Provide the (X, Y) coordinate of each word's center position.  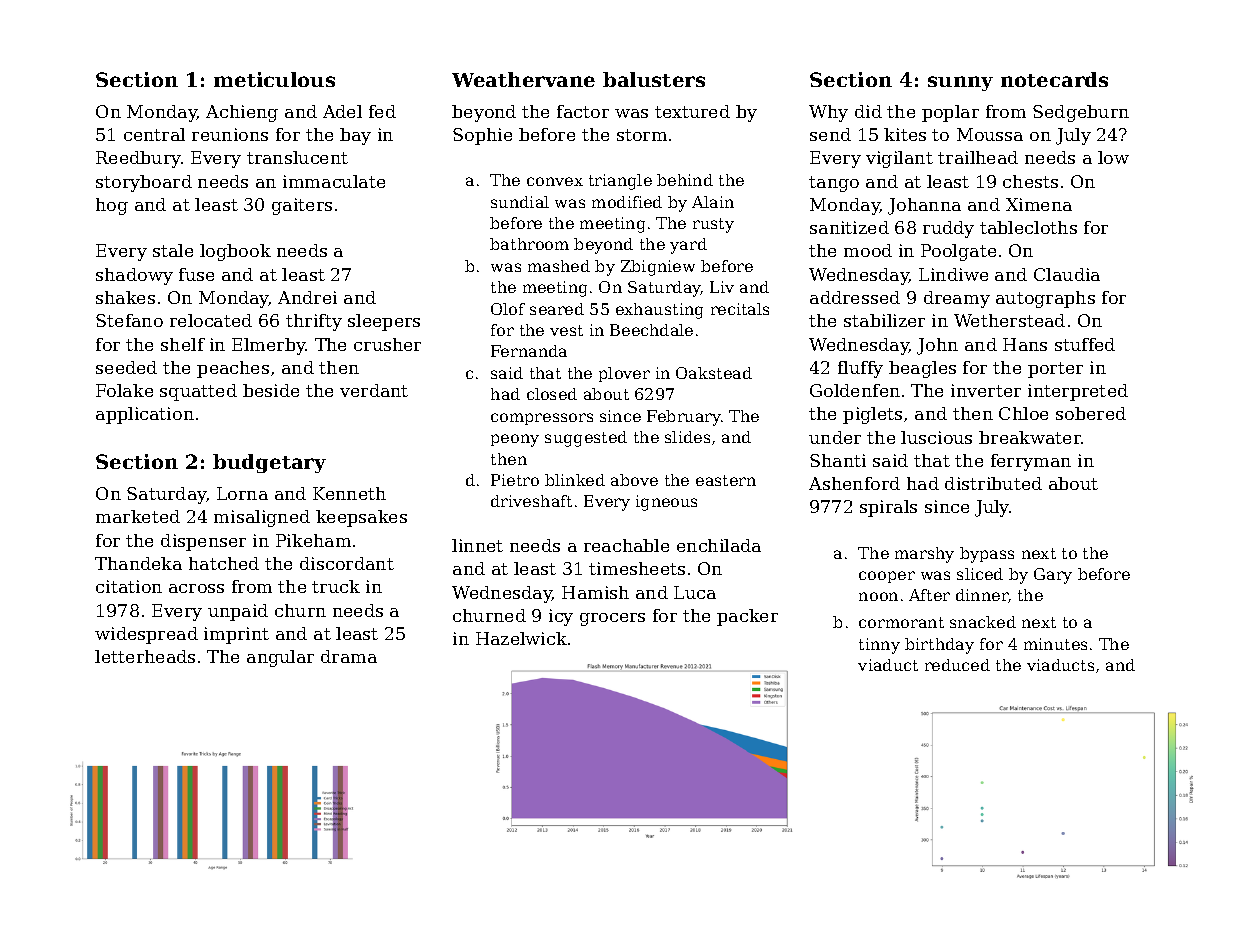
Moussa (990, 134)
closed (552, 394)
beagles (922, 369)
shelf (183, 344)
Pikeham (313, 540)
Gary (1053, 576)
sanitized (849, 227)
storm (642, 135)
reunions (230, 134)
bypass (987, 555)
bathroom (529, 244)
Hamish (595, 592)
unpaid (238, 612)
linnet (477, 545)
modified (627, 202)
